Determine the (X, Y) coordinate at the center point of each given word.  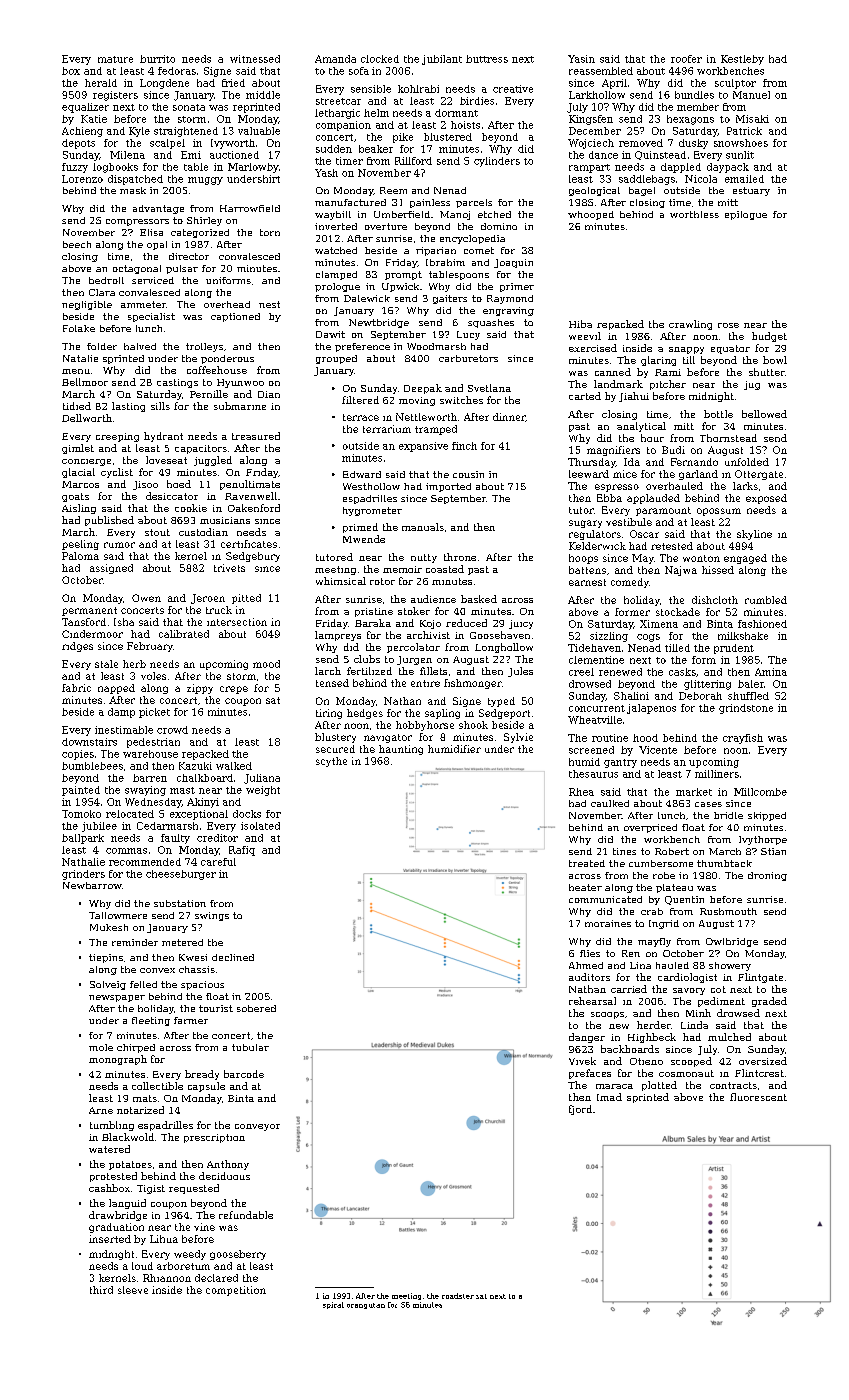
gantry (620, 763)
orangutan (366, 1306)
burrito (157, 59)
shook (473, 725)
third (101, 1290)
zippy (200, 689)
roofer (686, 59)
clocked (380, 59)
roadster (458, 1296)
